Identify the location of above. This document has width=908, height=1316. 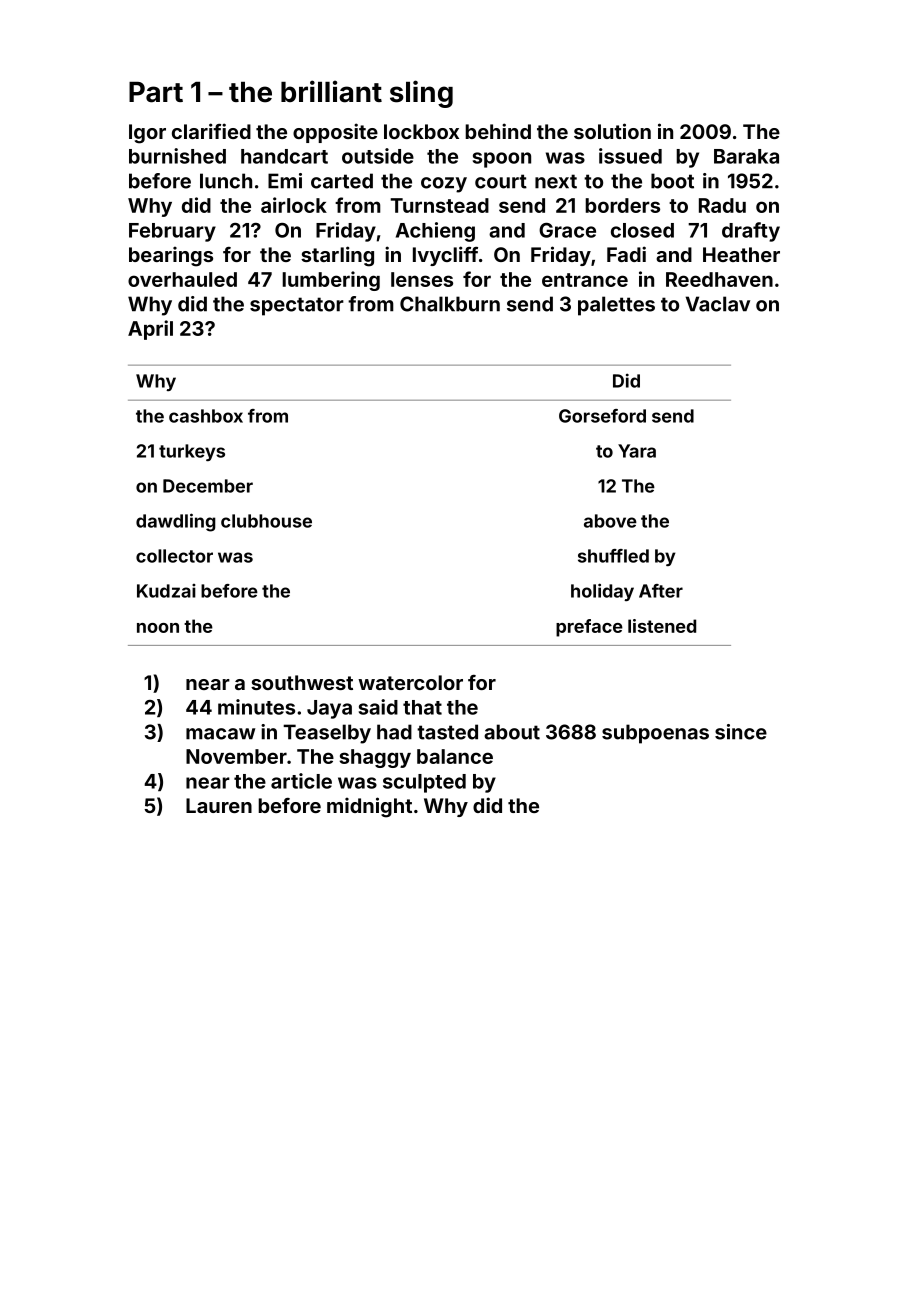
(610, 521).
